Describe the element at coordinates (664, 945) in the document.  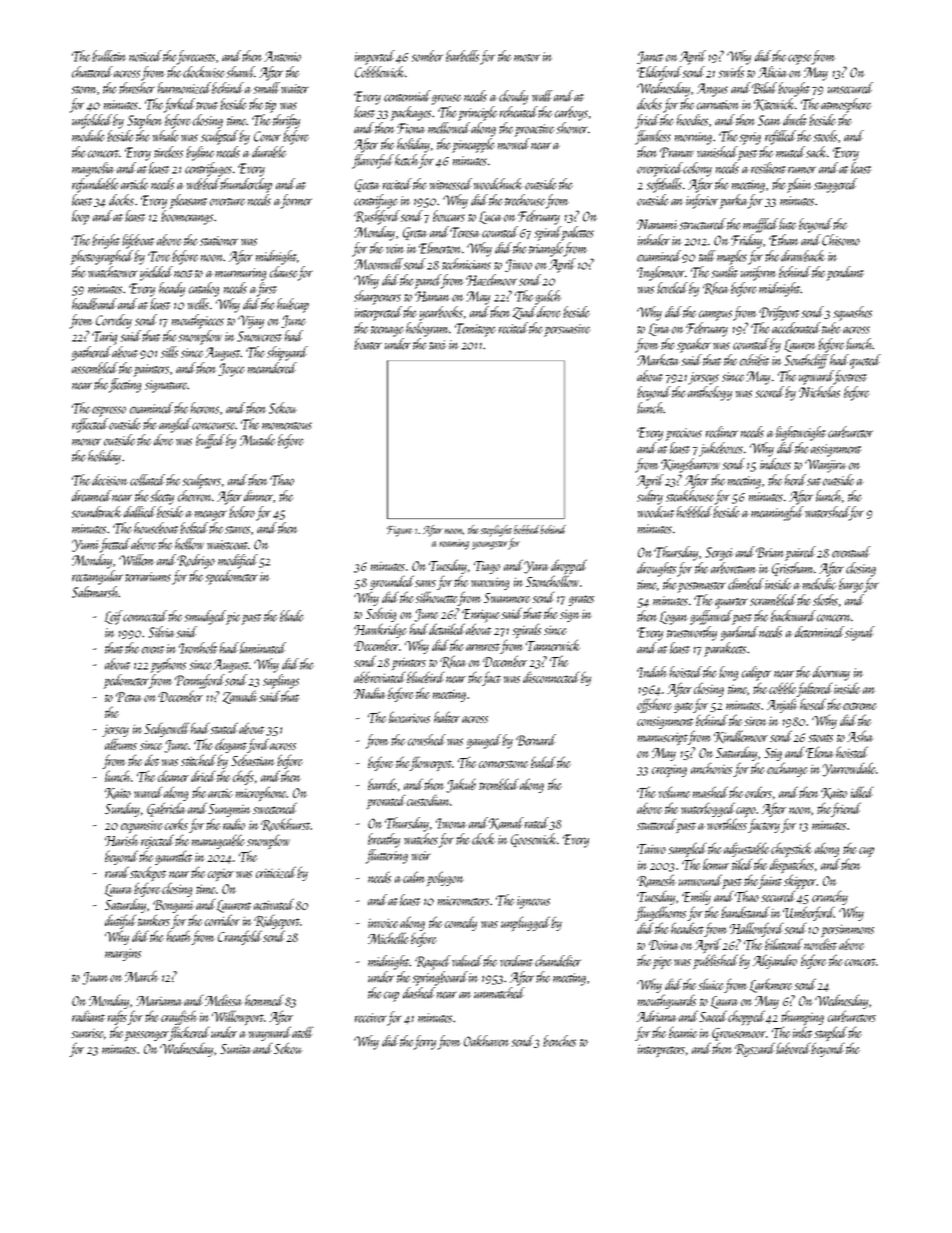
I see `Doina` at that location.
